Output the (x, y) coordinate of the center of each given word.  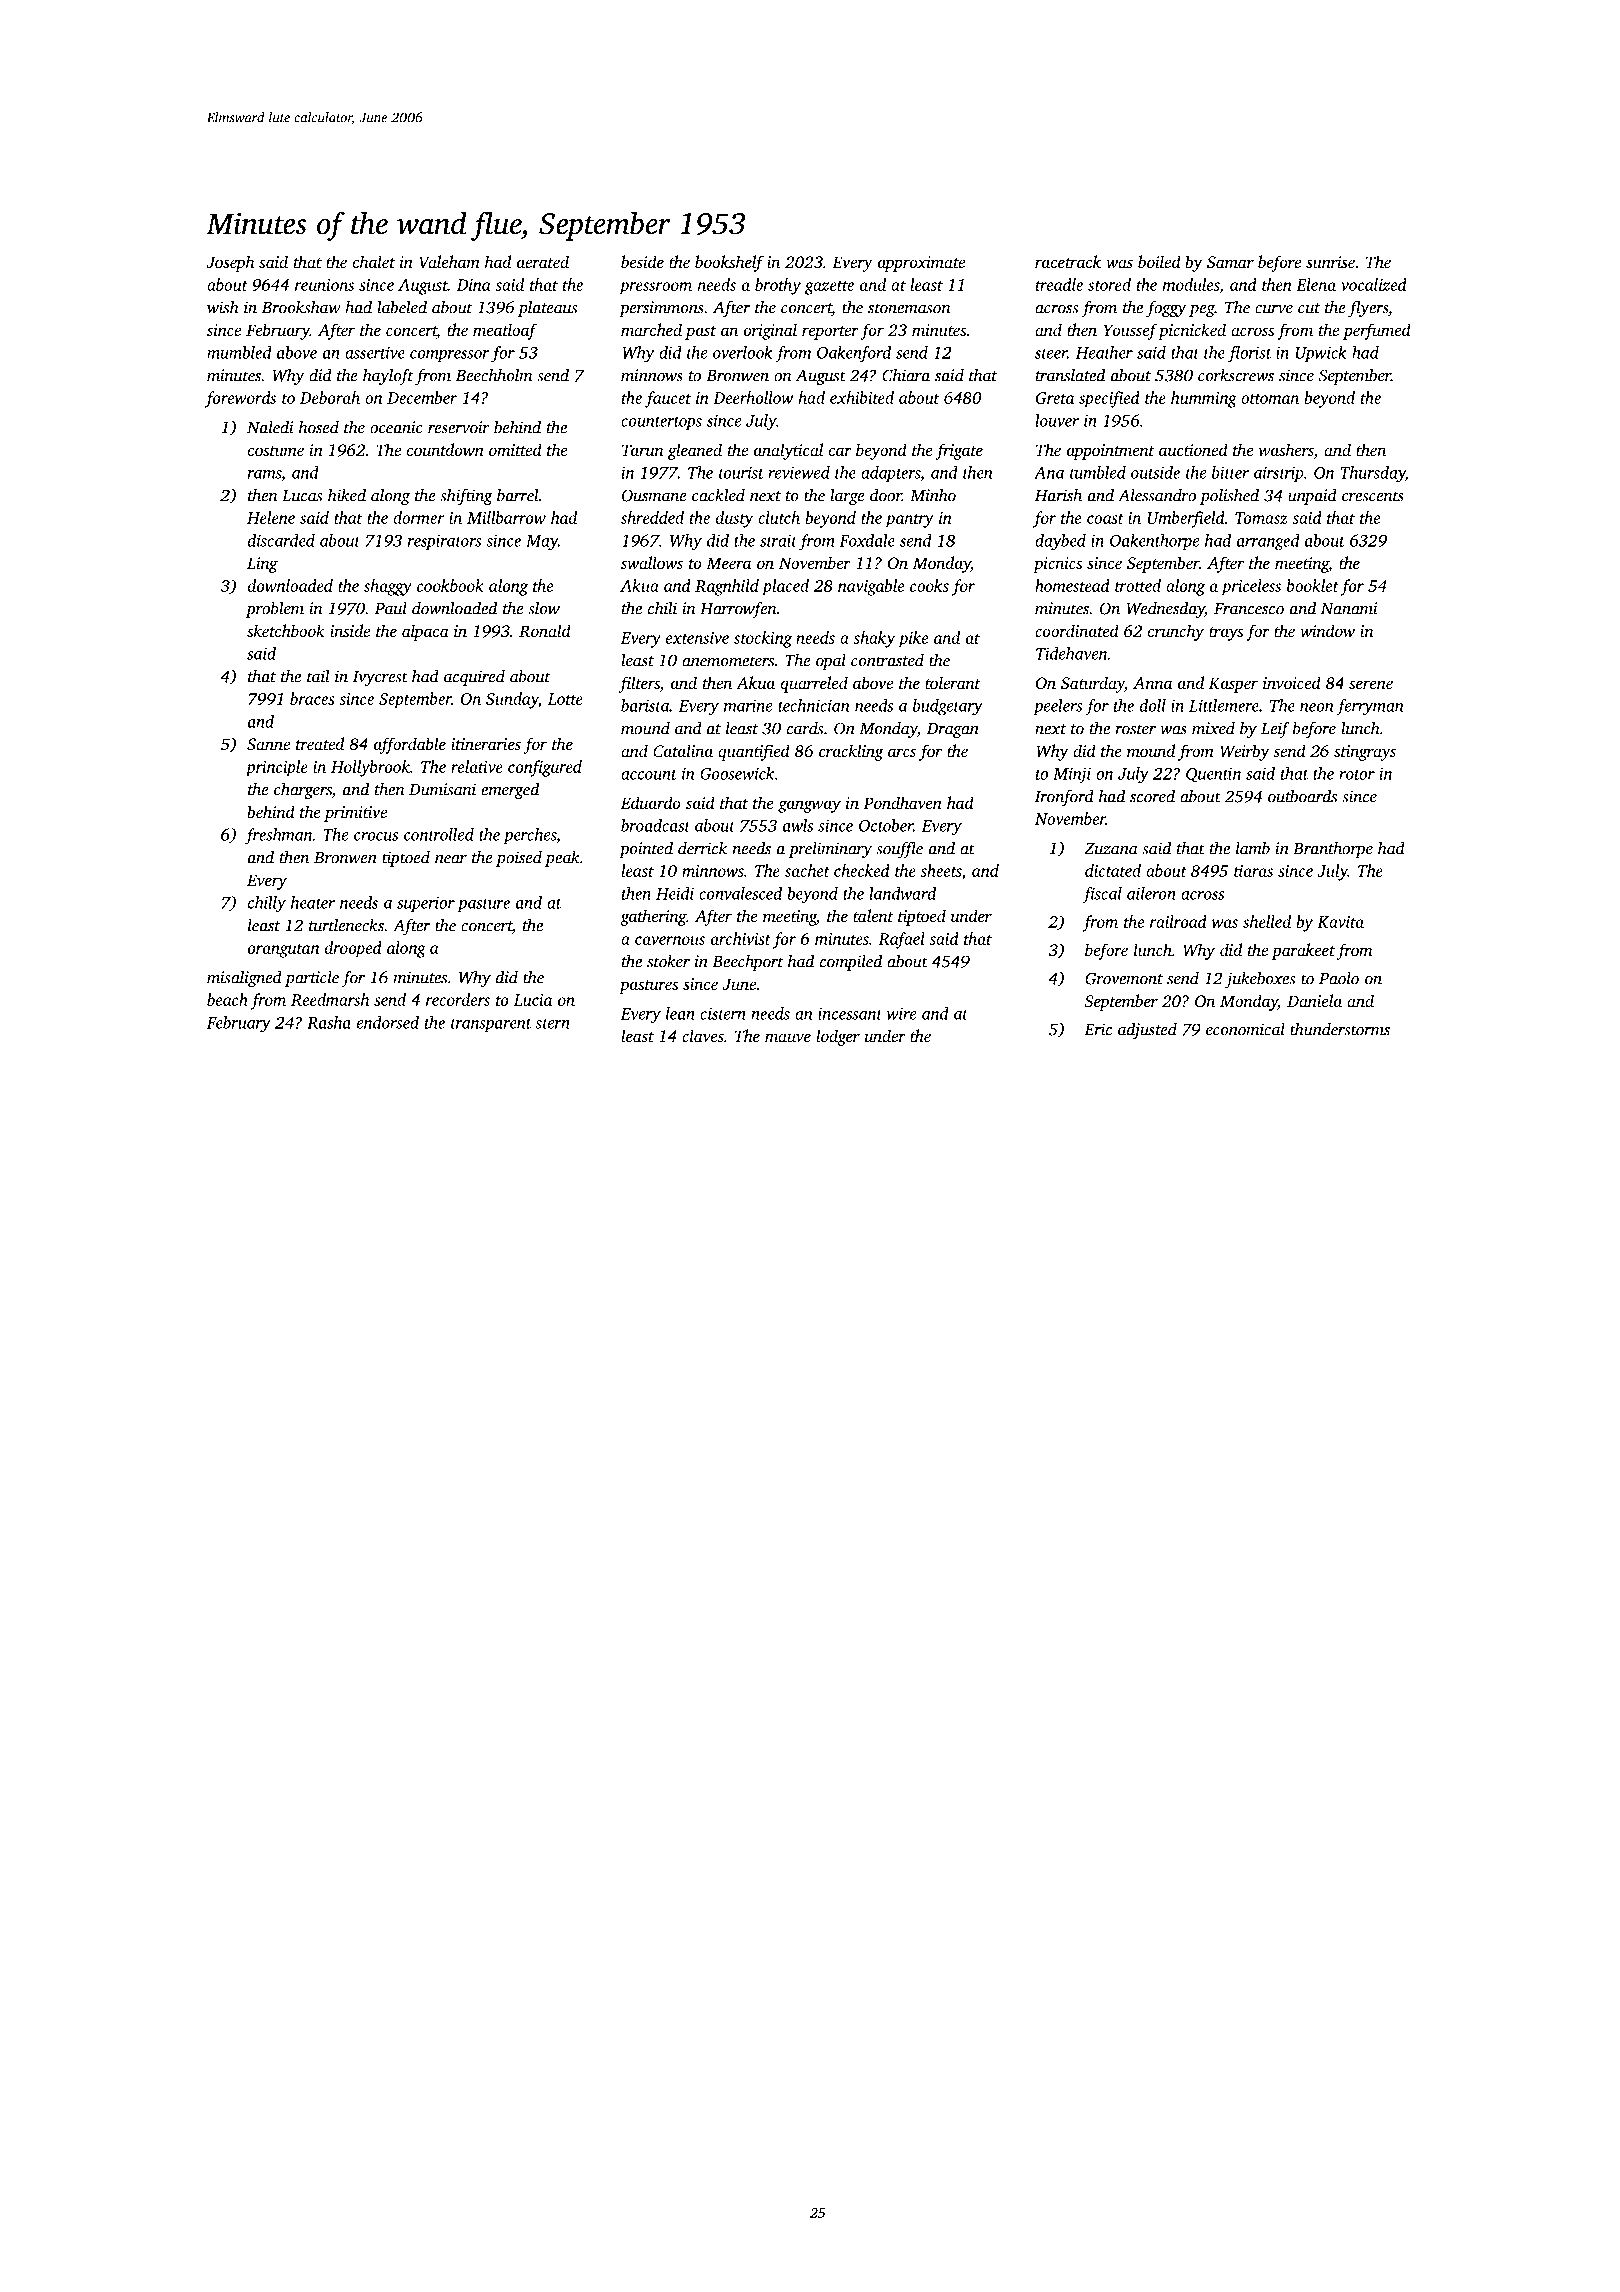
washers (1286, 449)
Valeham (449, 262)
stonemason (909, 308)
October (886, 825)
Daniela (1314, 1000)
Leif (1275, 730)
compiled (851, 962)
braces (312, 698)
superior (426, 904)
